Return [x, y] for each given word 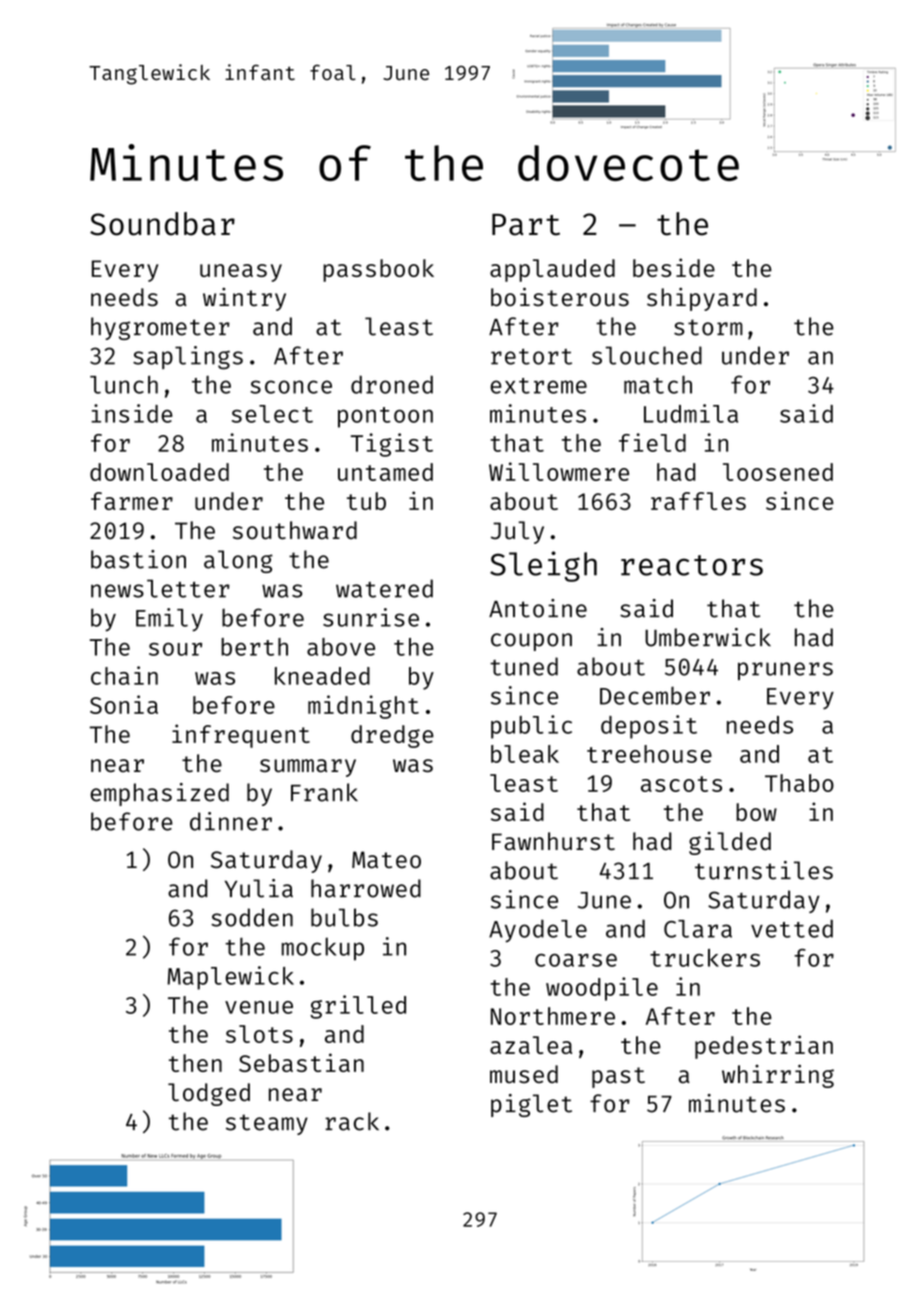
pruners [785, 671]
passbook [378, 270]
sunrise [371, 617]
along [238, 561]
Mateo [386, 860]
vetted [792, 928]
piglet [531, 1105]
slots [259, 1034]
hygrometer [160, 328]
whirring [778, 1076]
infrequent [241, 736]
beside [674, 267]
